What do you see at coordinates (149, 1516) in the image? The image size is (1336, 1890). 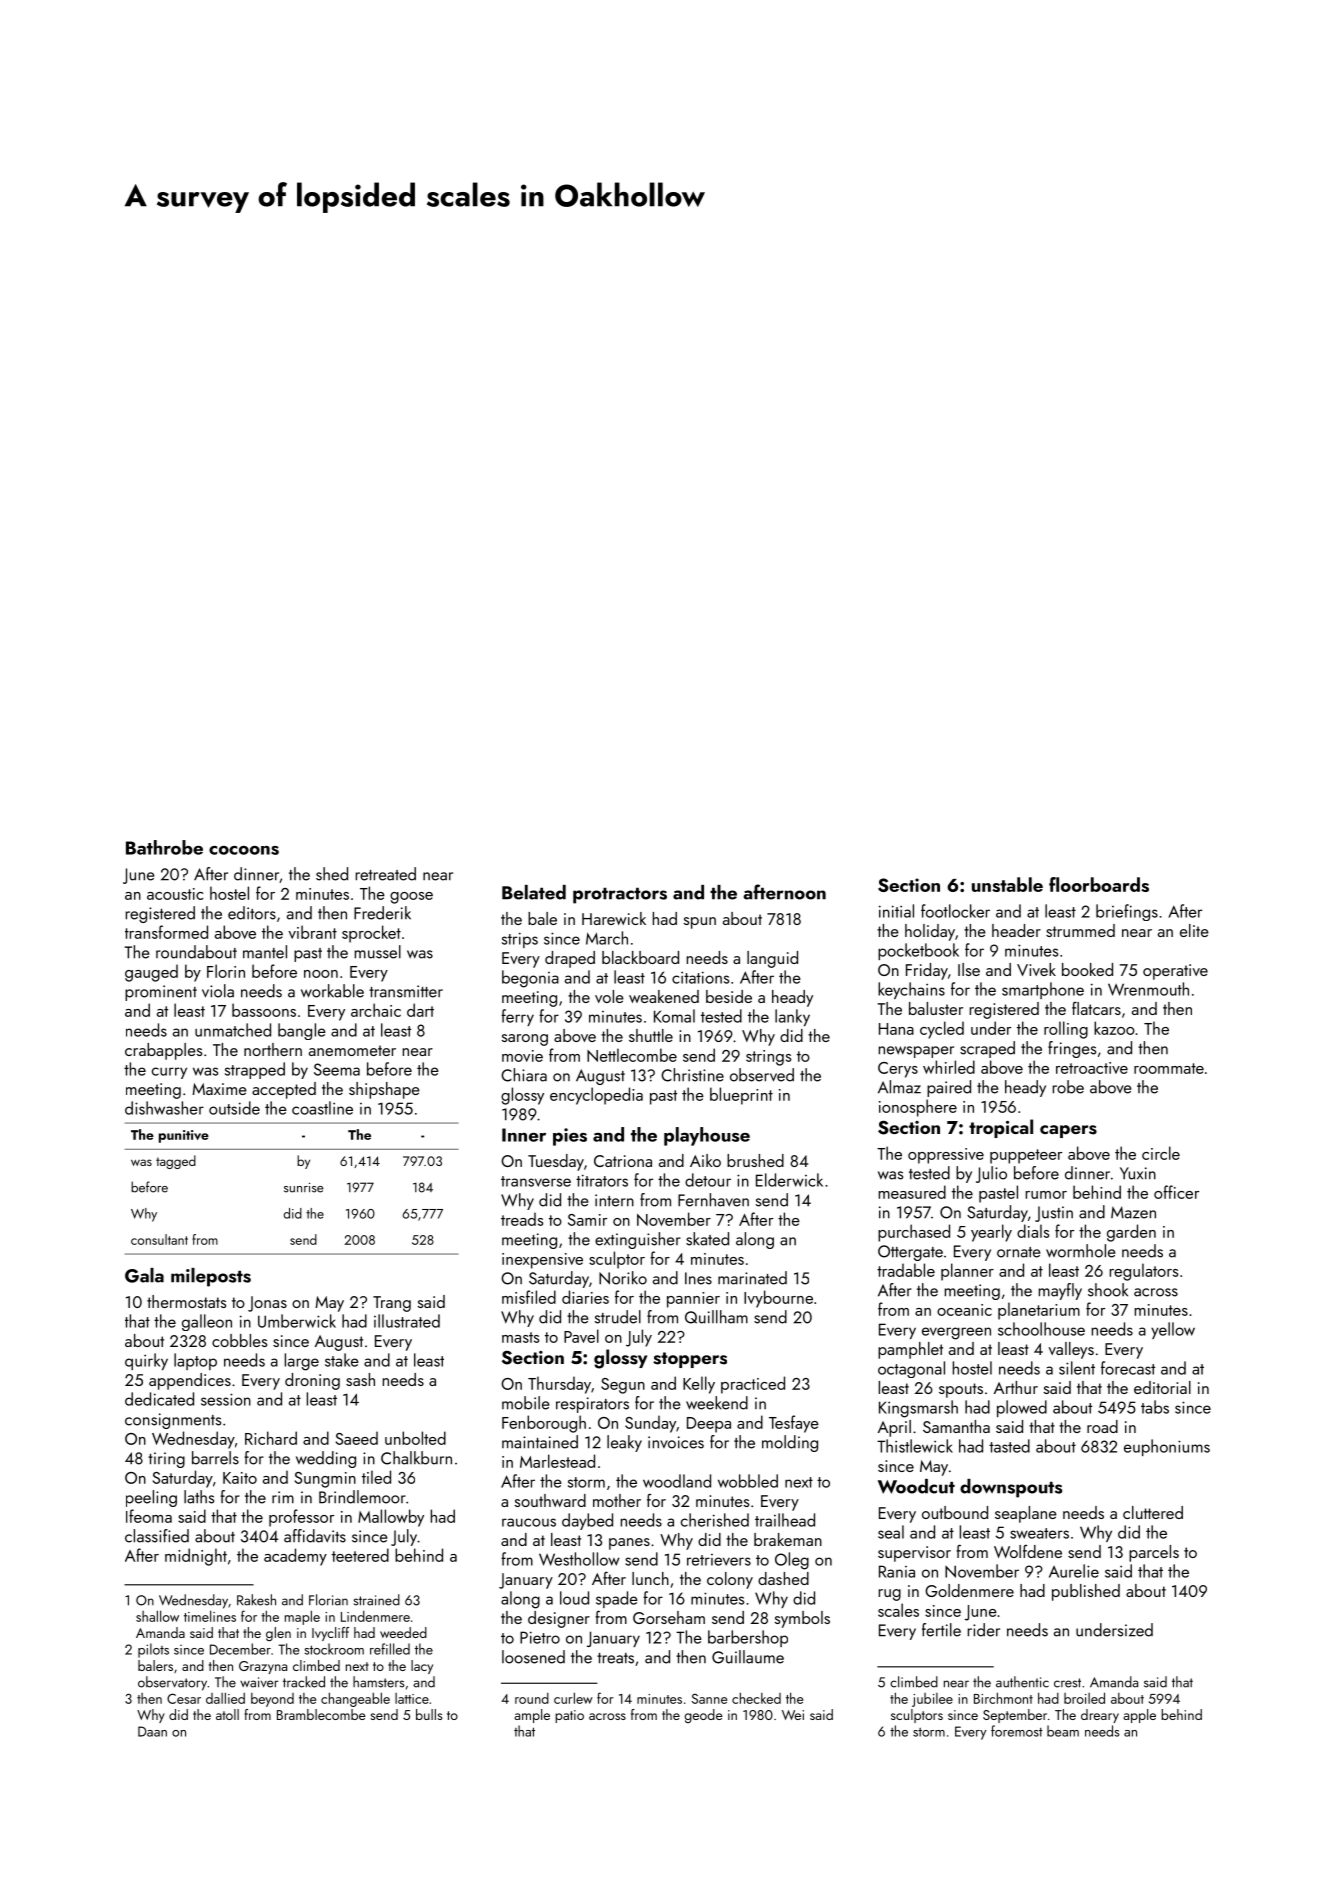 I see `Ifeoma` at bounding box center [149, 1516].
